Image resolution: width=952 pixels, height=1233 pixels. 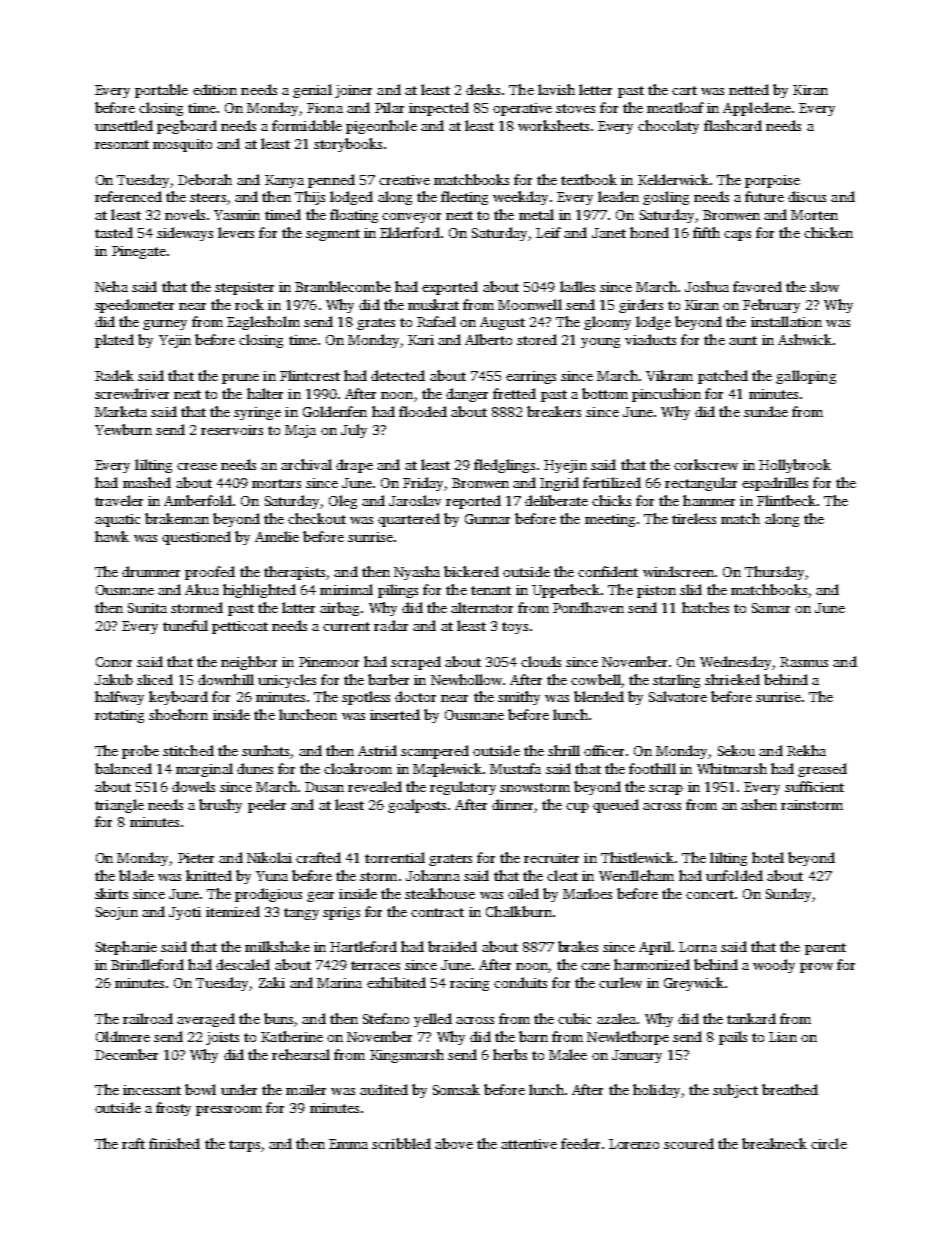 I want to click on Salvatore, so click(x=678, y=696).
